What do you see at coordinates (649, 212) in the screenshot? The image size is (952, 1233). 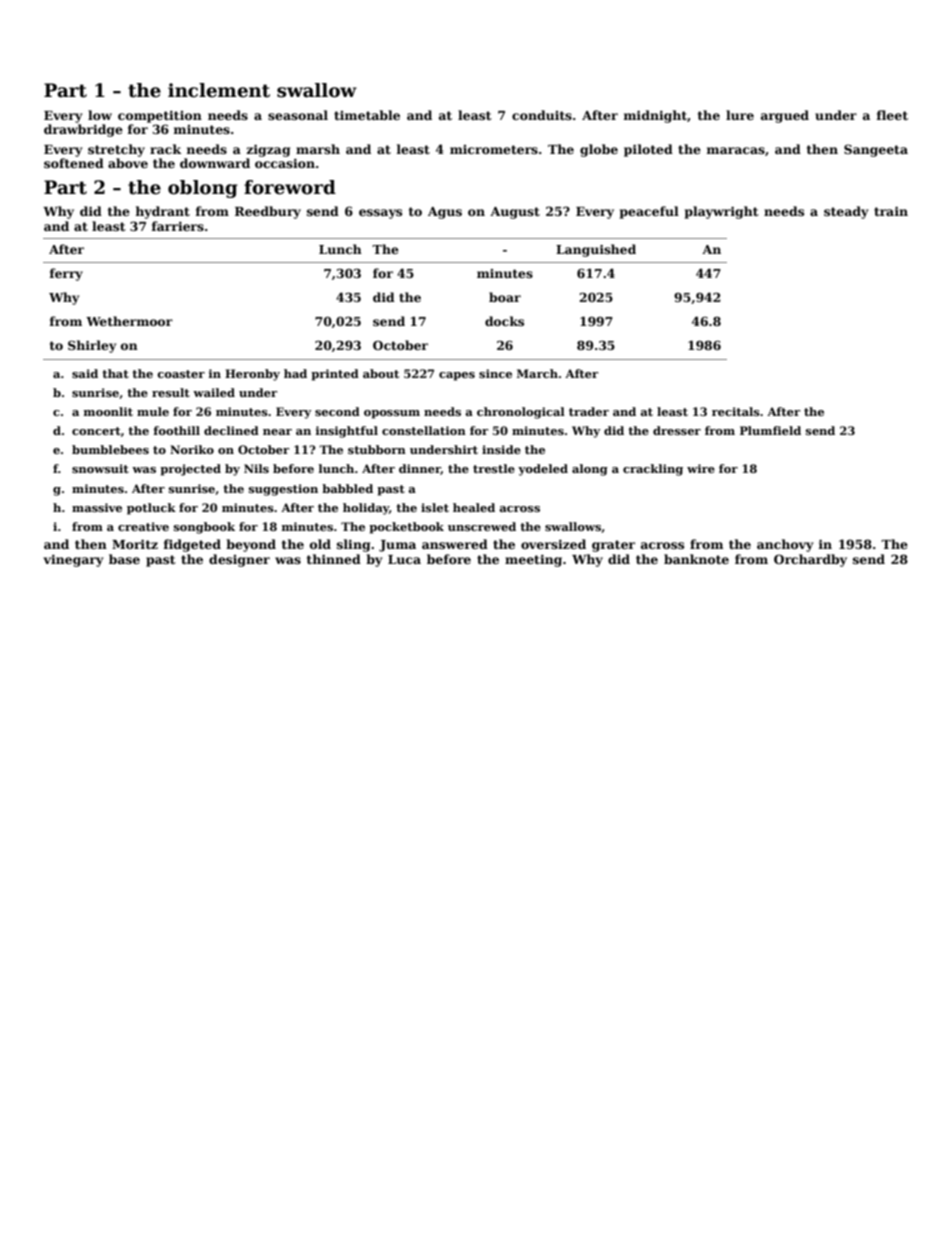 I see `peaceful` at bounding box center [649, 212].
